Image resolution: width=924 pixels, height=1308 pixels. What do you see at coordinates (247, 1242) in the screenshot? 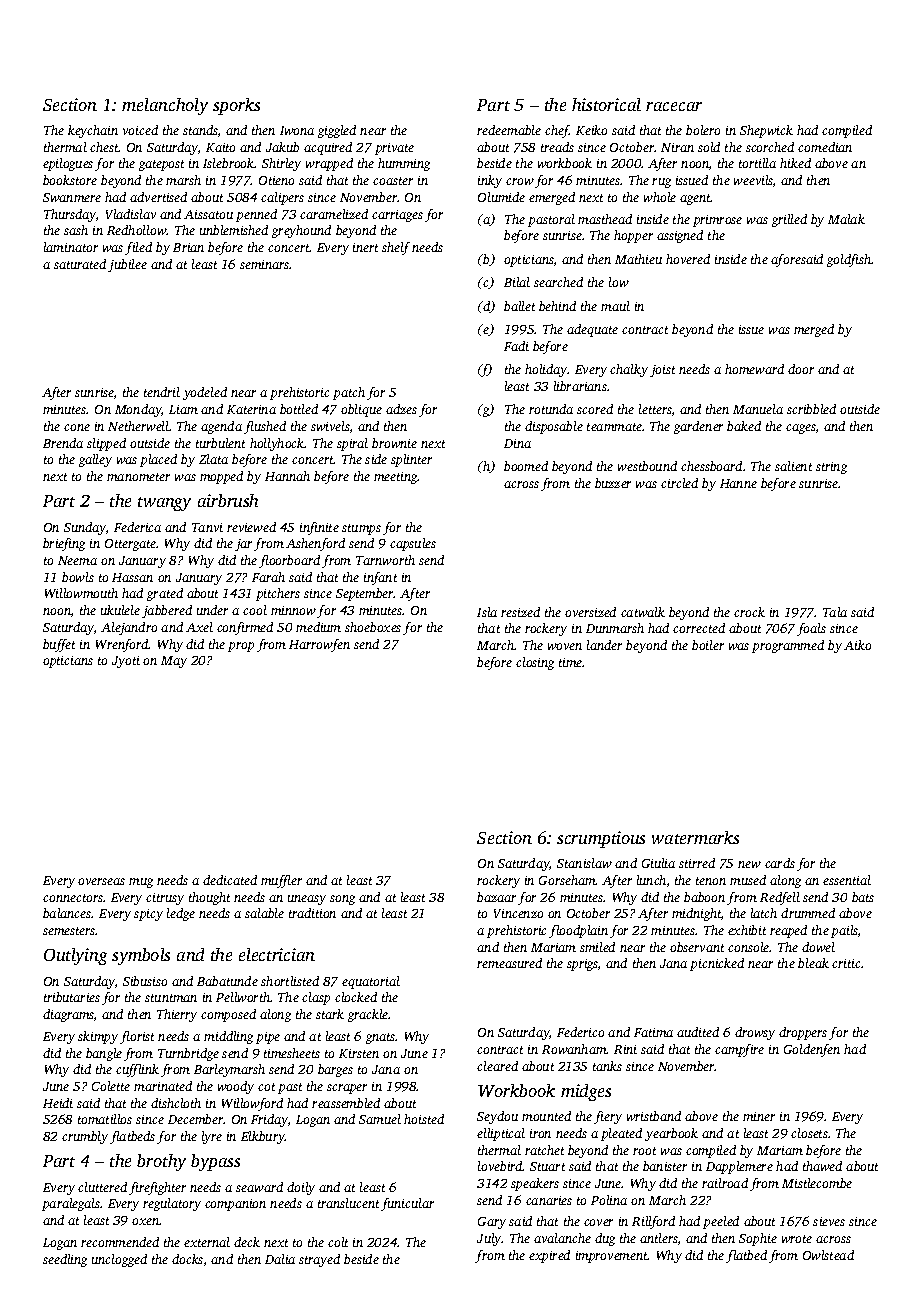
I see `deck` at bounding box center [247, 1242].
